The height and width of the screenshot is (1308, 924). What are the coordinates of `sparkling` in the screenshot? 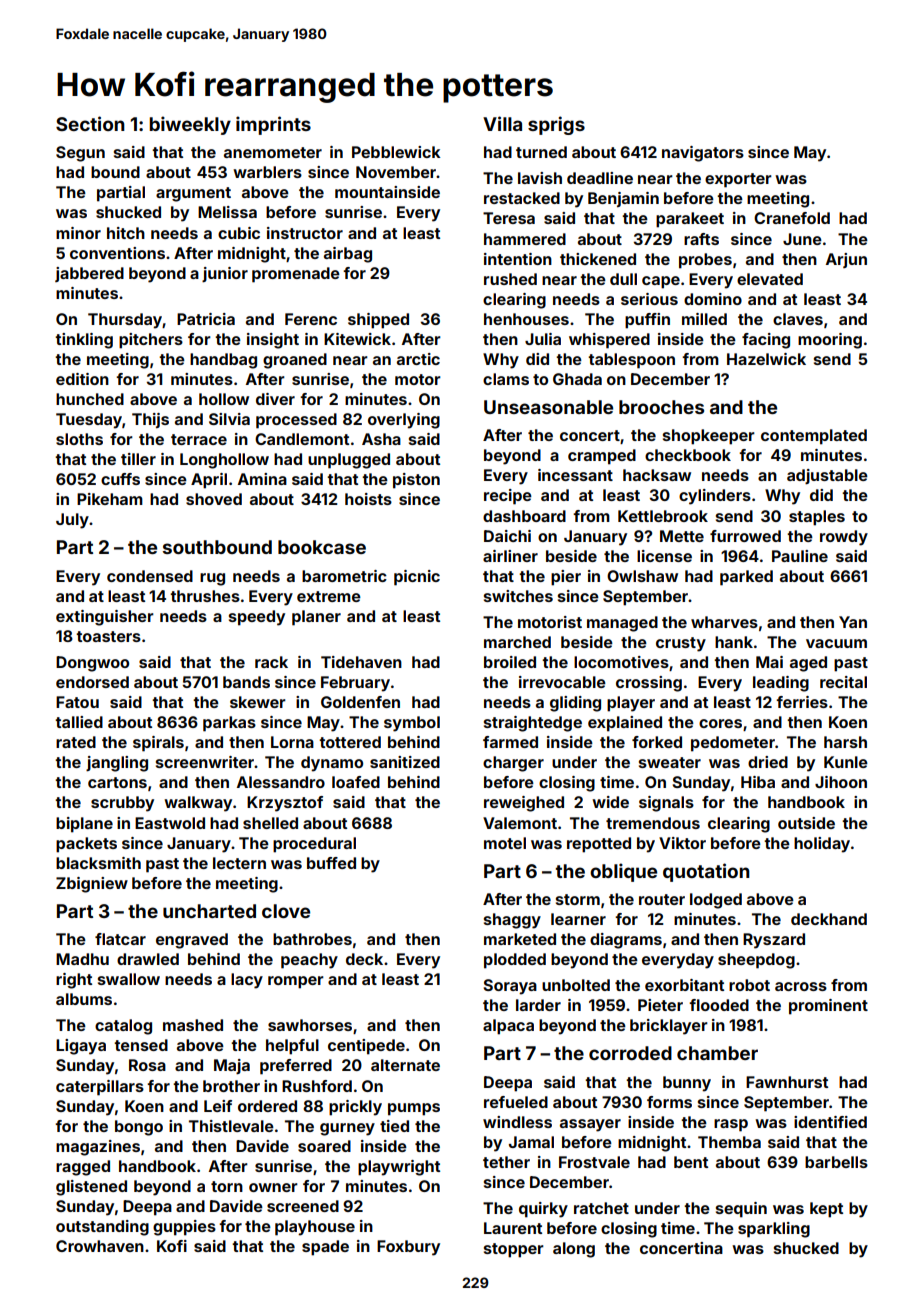 It's located at (774, 1230).
